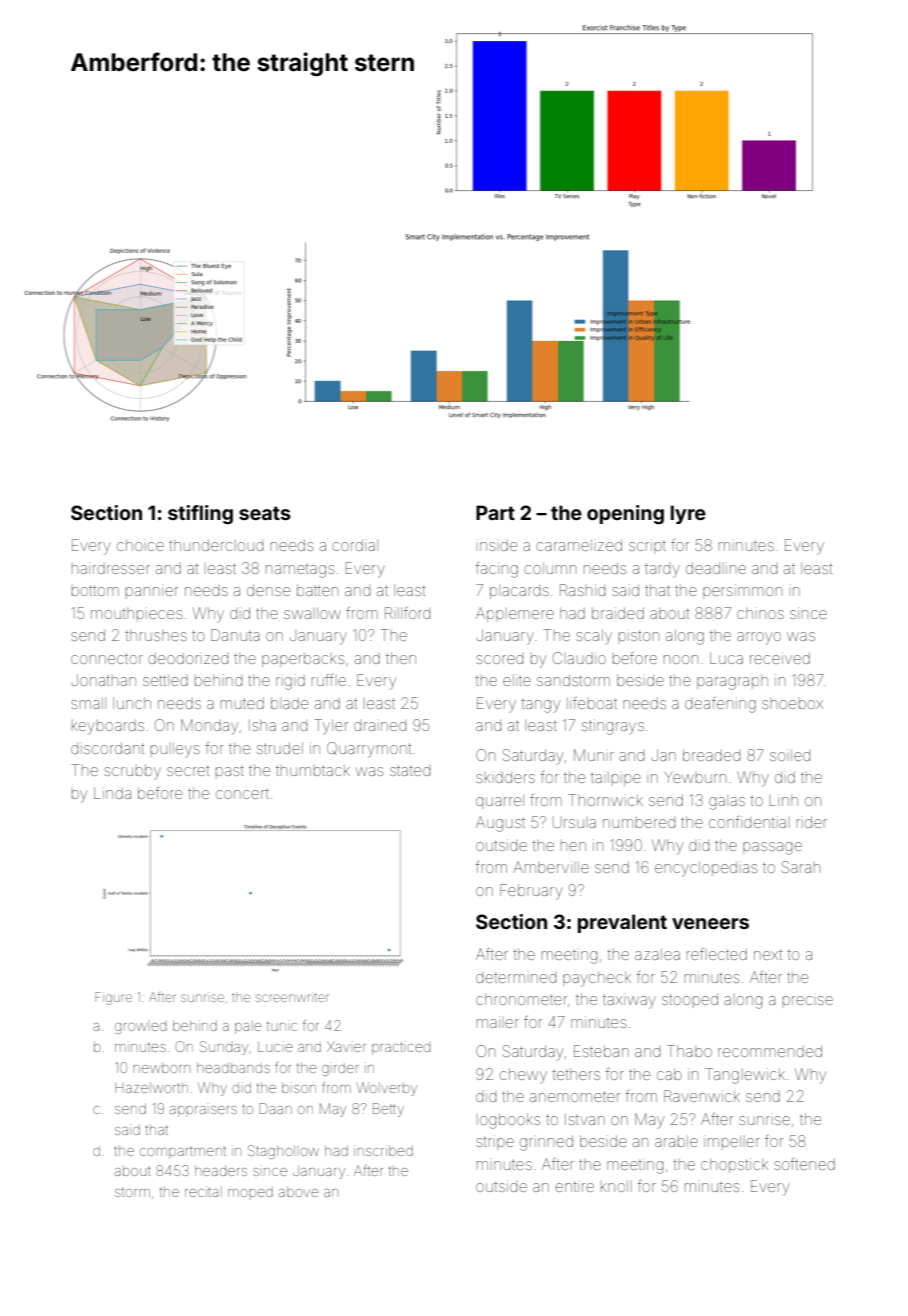 Image resolution: width=908 pixels, height=1316 pixels. Describe the element at coordinates (688, 514) in the document. I see `lyre` at that location.
